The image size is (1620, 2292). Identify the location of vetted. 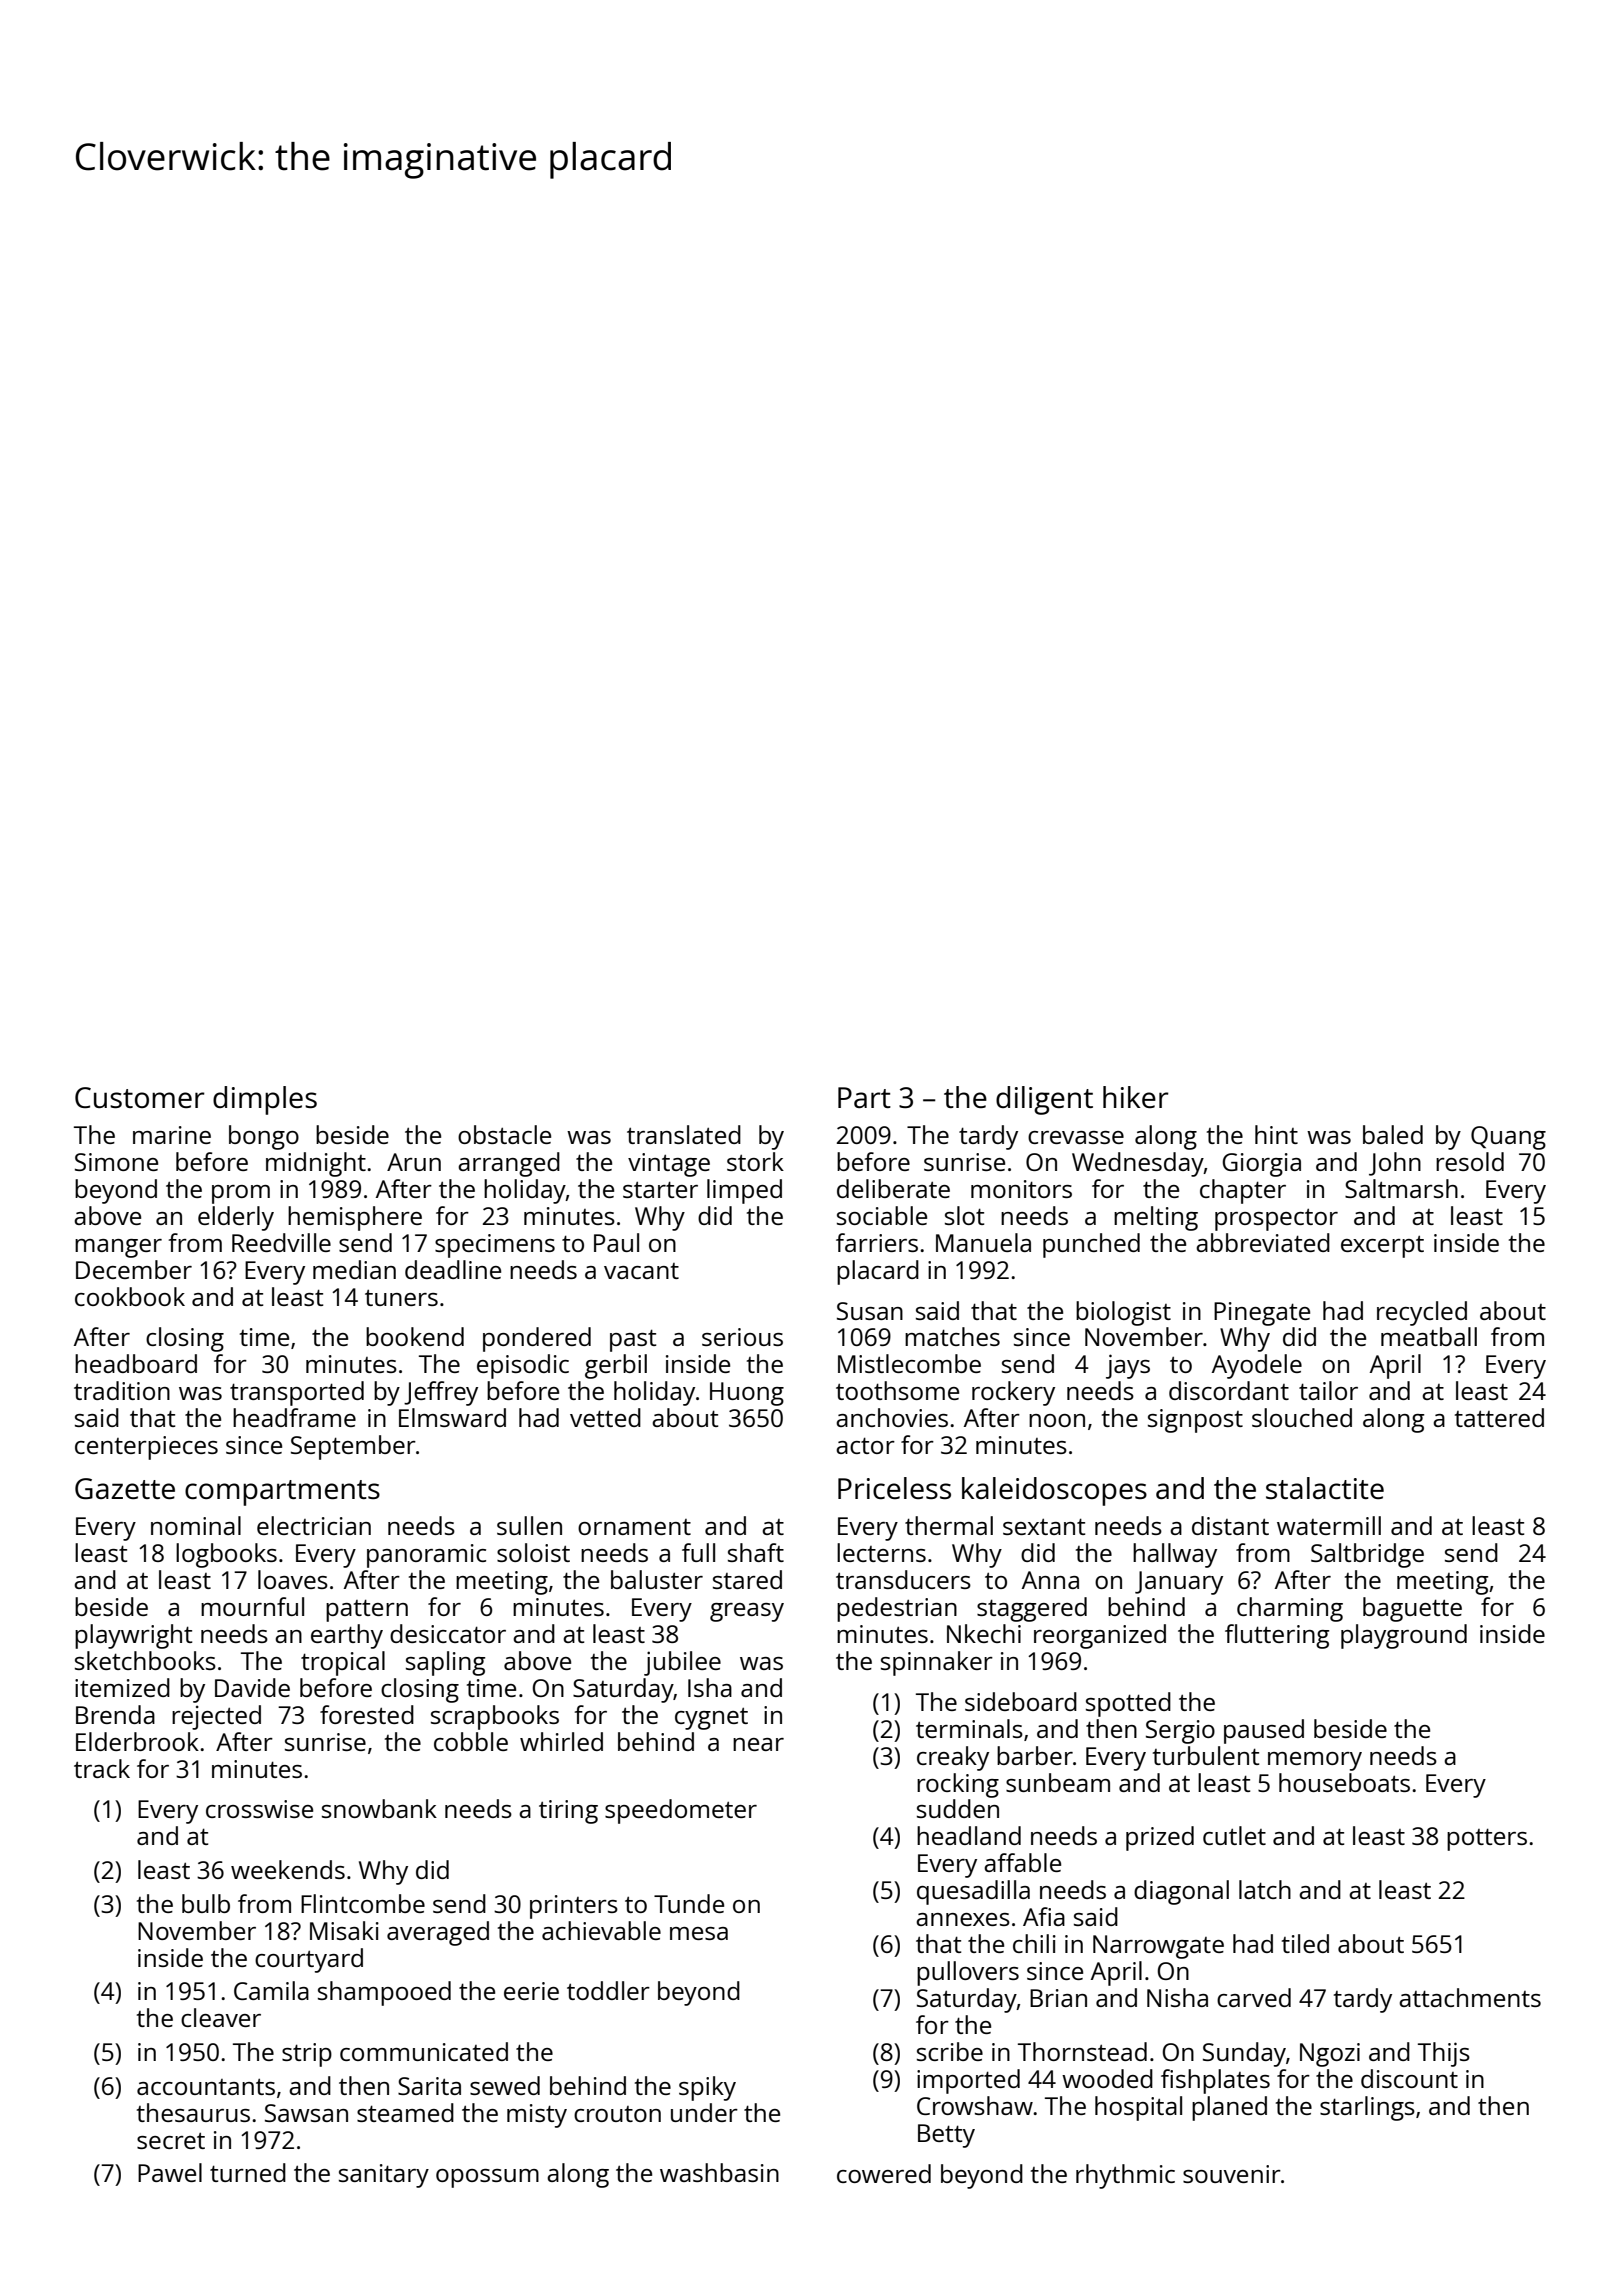
(605, 1417).
